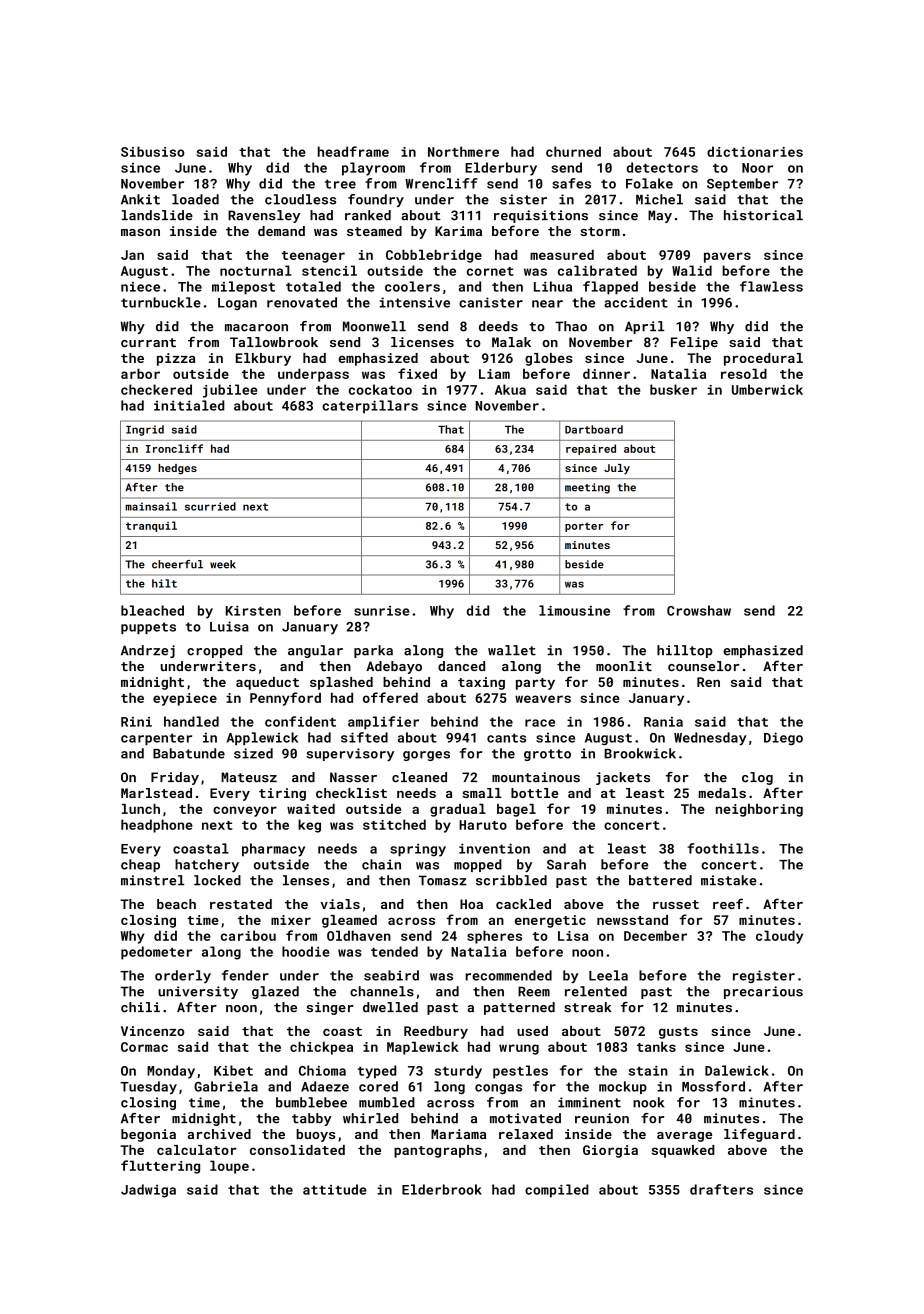  I want to click on squawked, so click(683, 1151).
